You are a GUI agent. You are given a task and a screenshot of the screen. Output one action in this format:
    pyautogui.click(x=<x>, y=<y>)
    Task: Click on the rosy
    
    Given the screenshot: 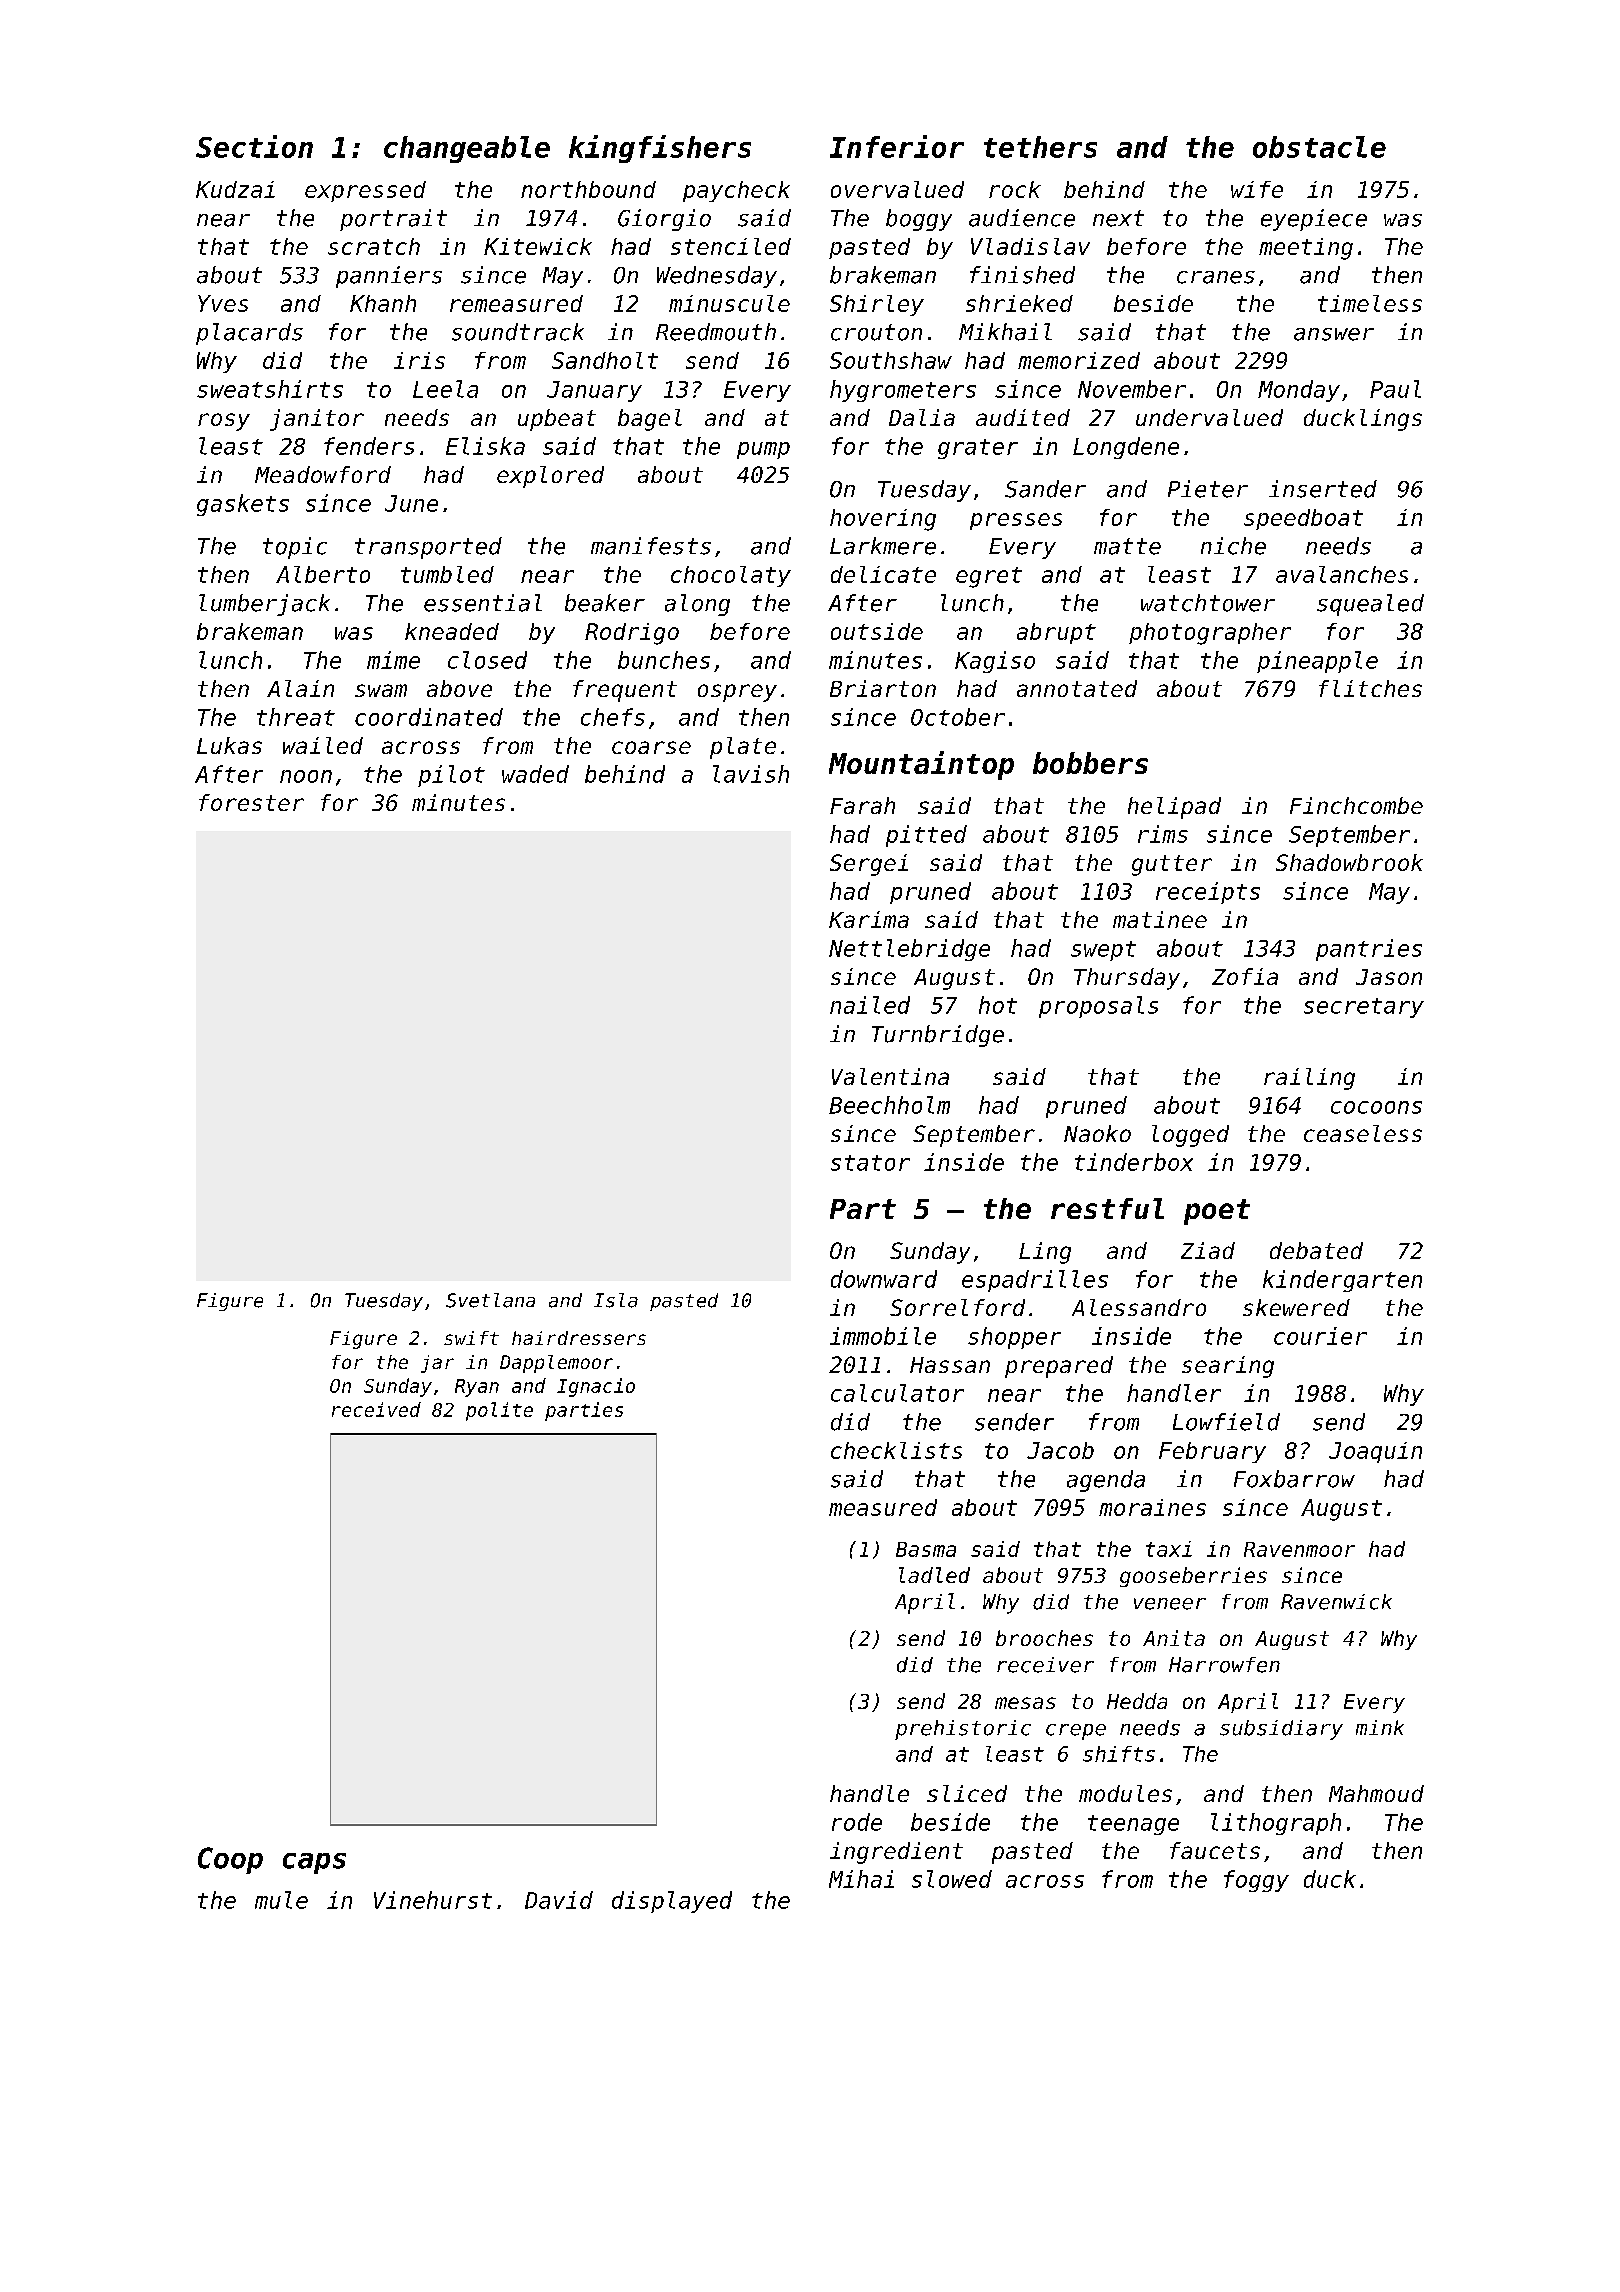 What is the action you would take?
    pyautogui.click(x=224, y=422)
